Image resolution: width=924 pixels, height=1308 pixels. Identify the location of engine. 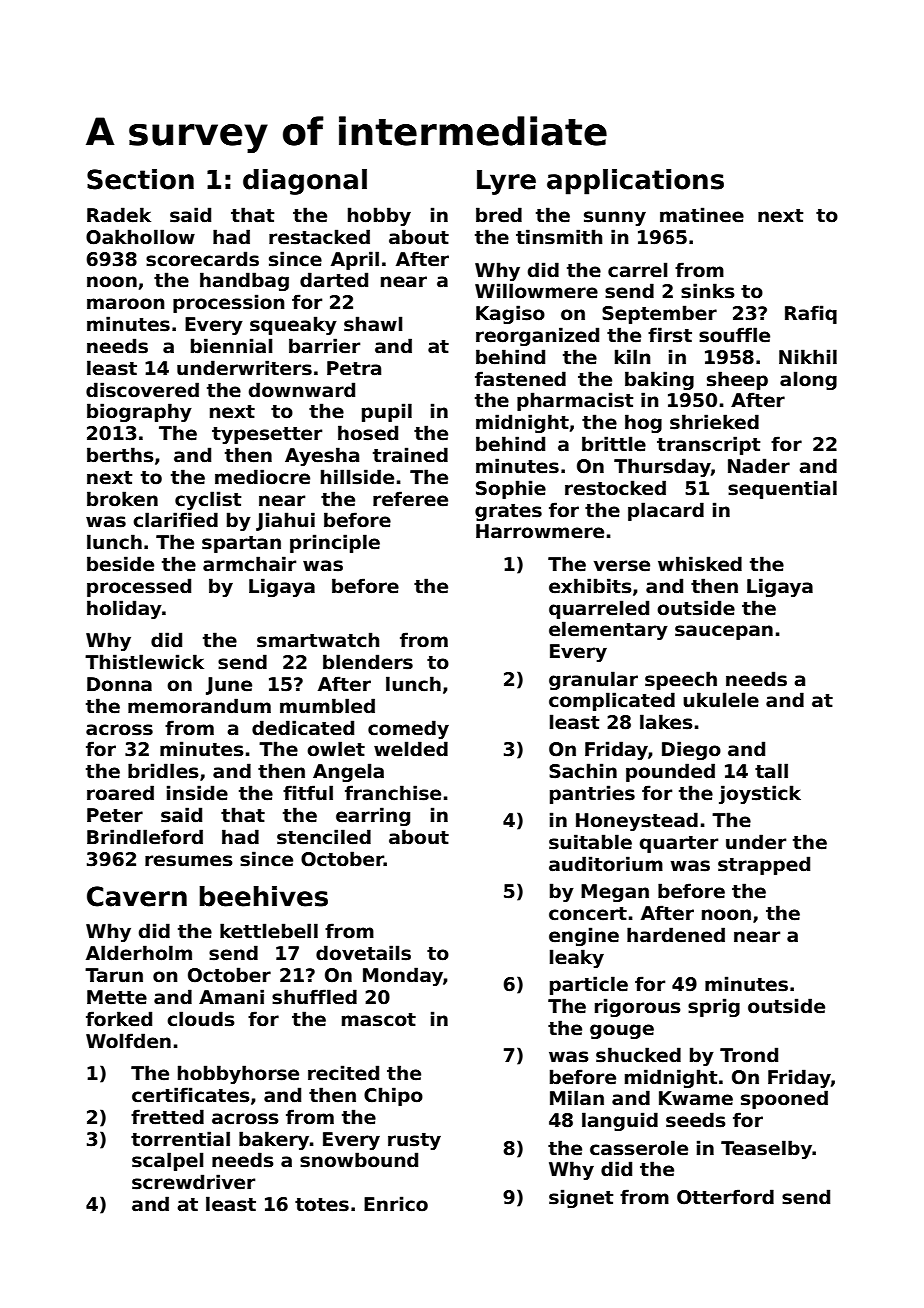
(584, 936).
